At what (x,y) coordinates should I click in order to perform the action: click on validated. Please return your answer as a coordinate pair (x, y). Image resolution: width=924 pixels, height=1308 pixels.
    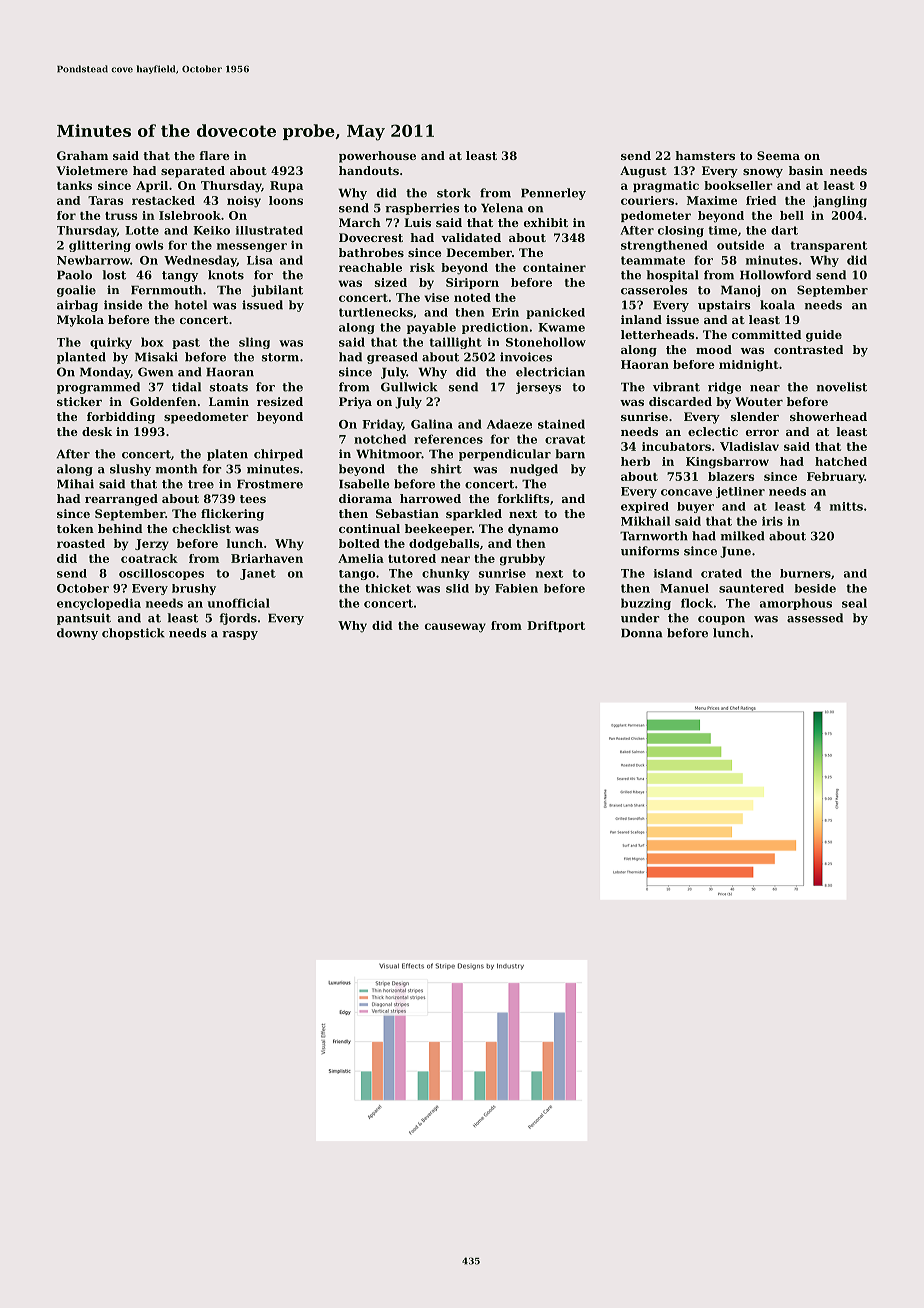
    Looking at the image, I should click on (471, 237).
